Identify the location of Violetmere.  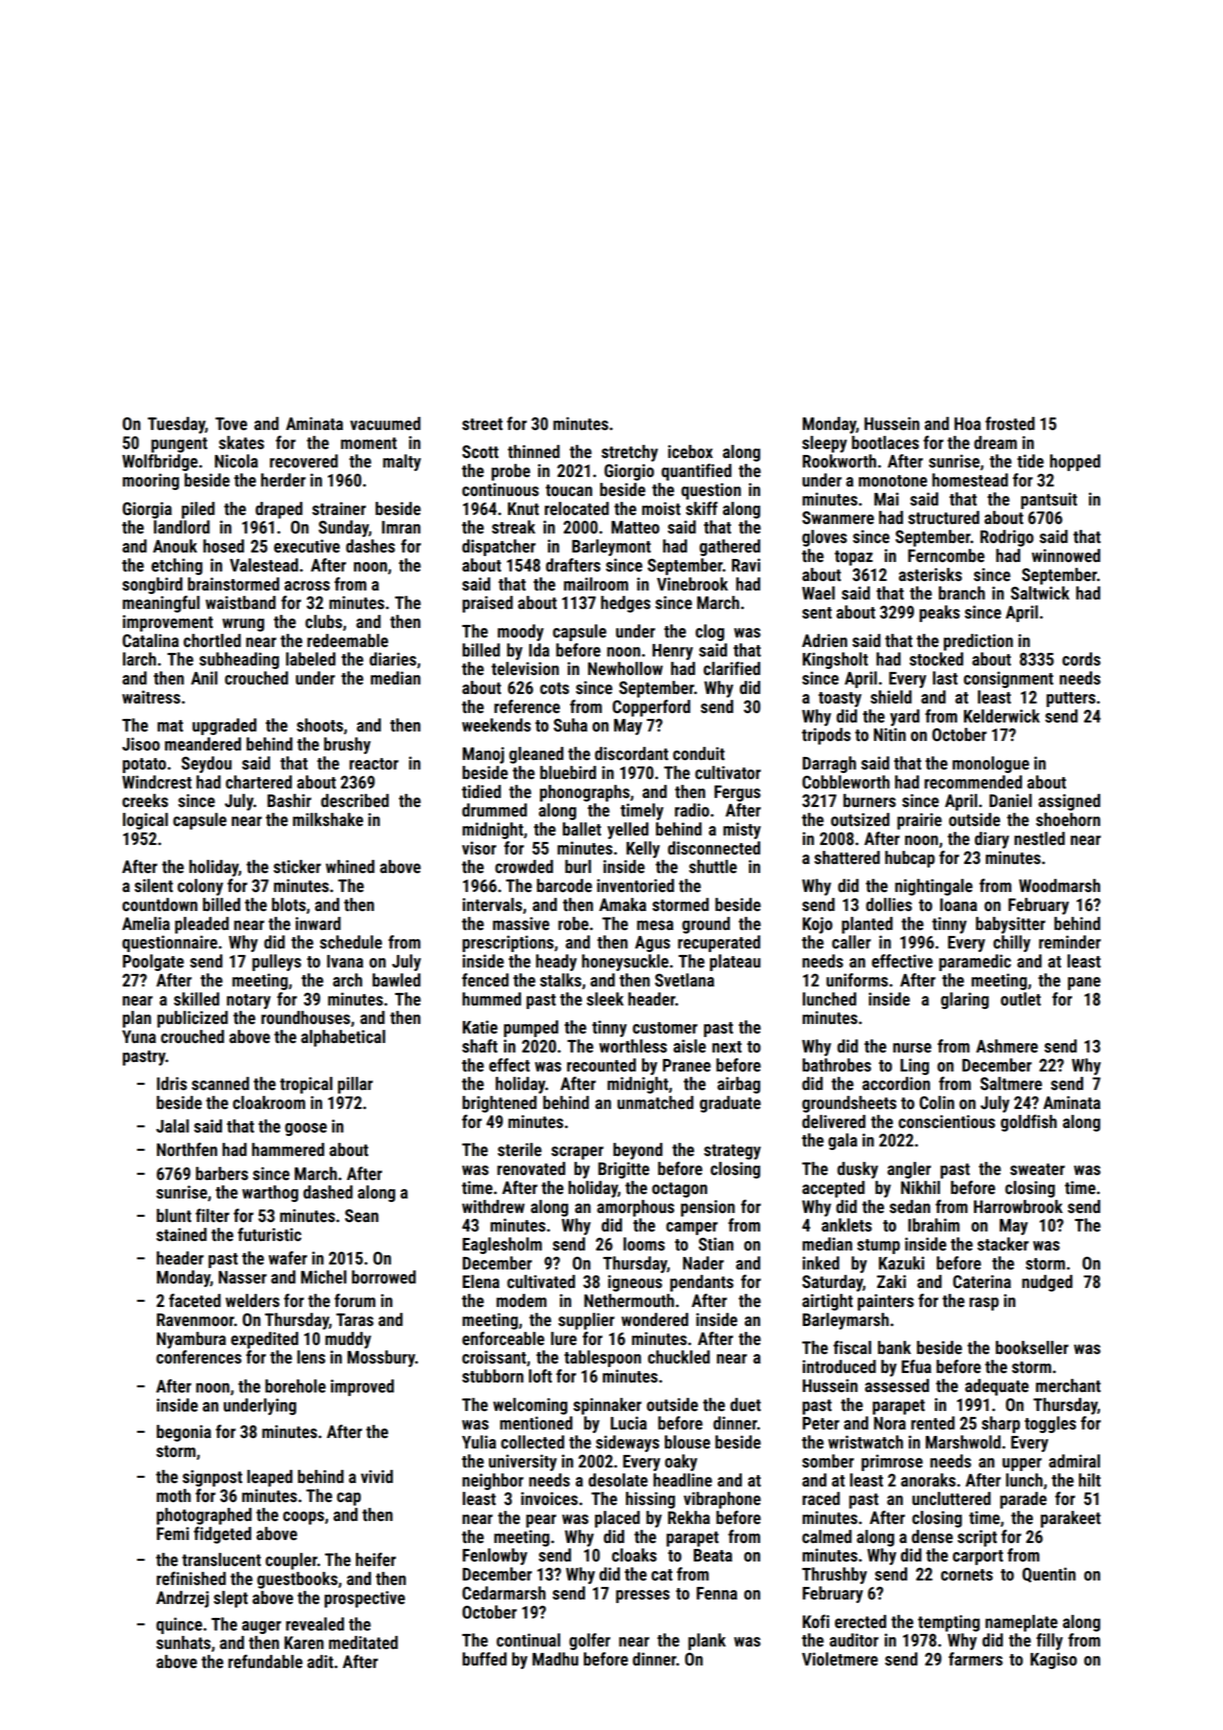
(840, 1659).
